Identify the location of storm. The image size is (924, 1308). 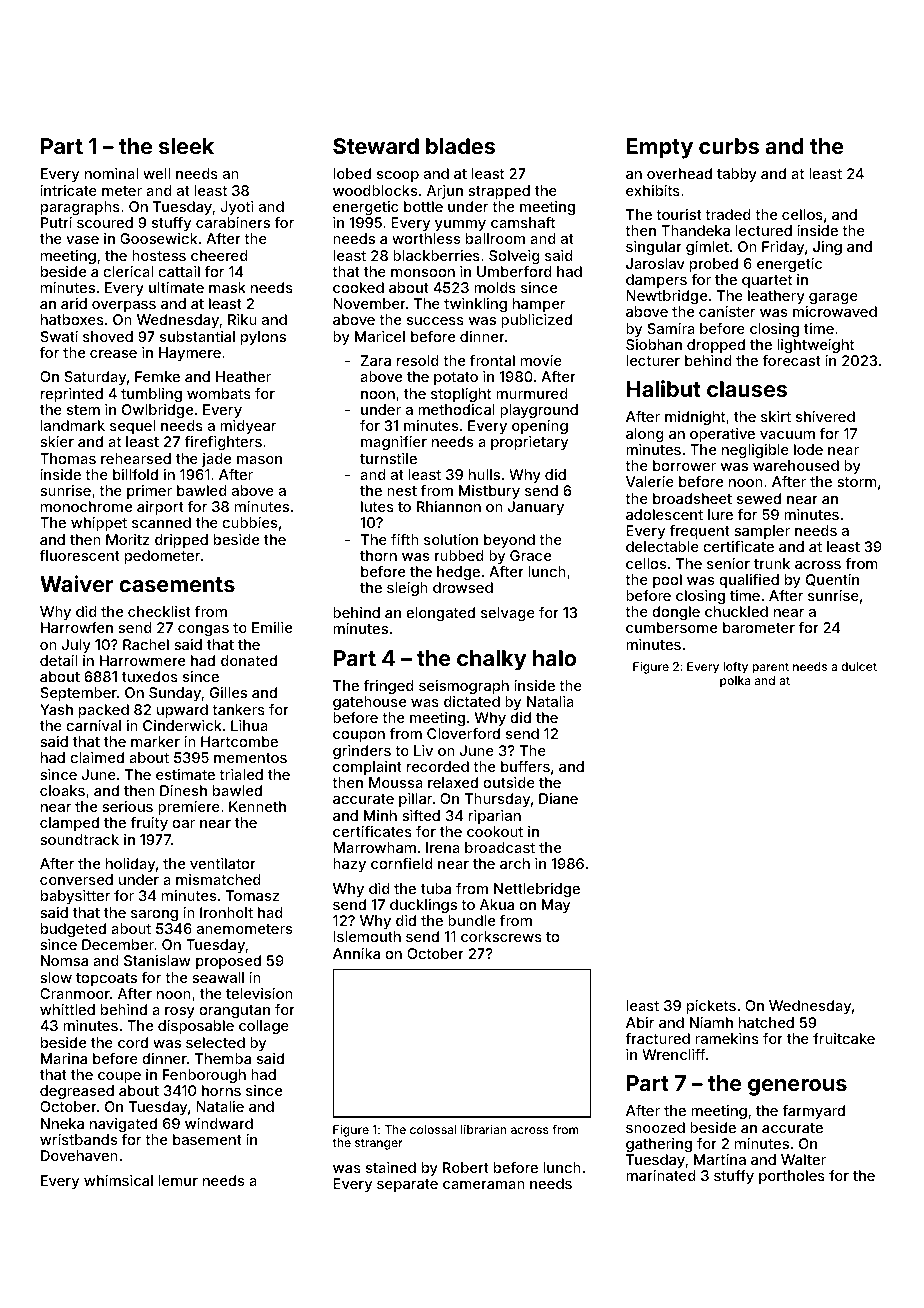
(857, 482).
